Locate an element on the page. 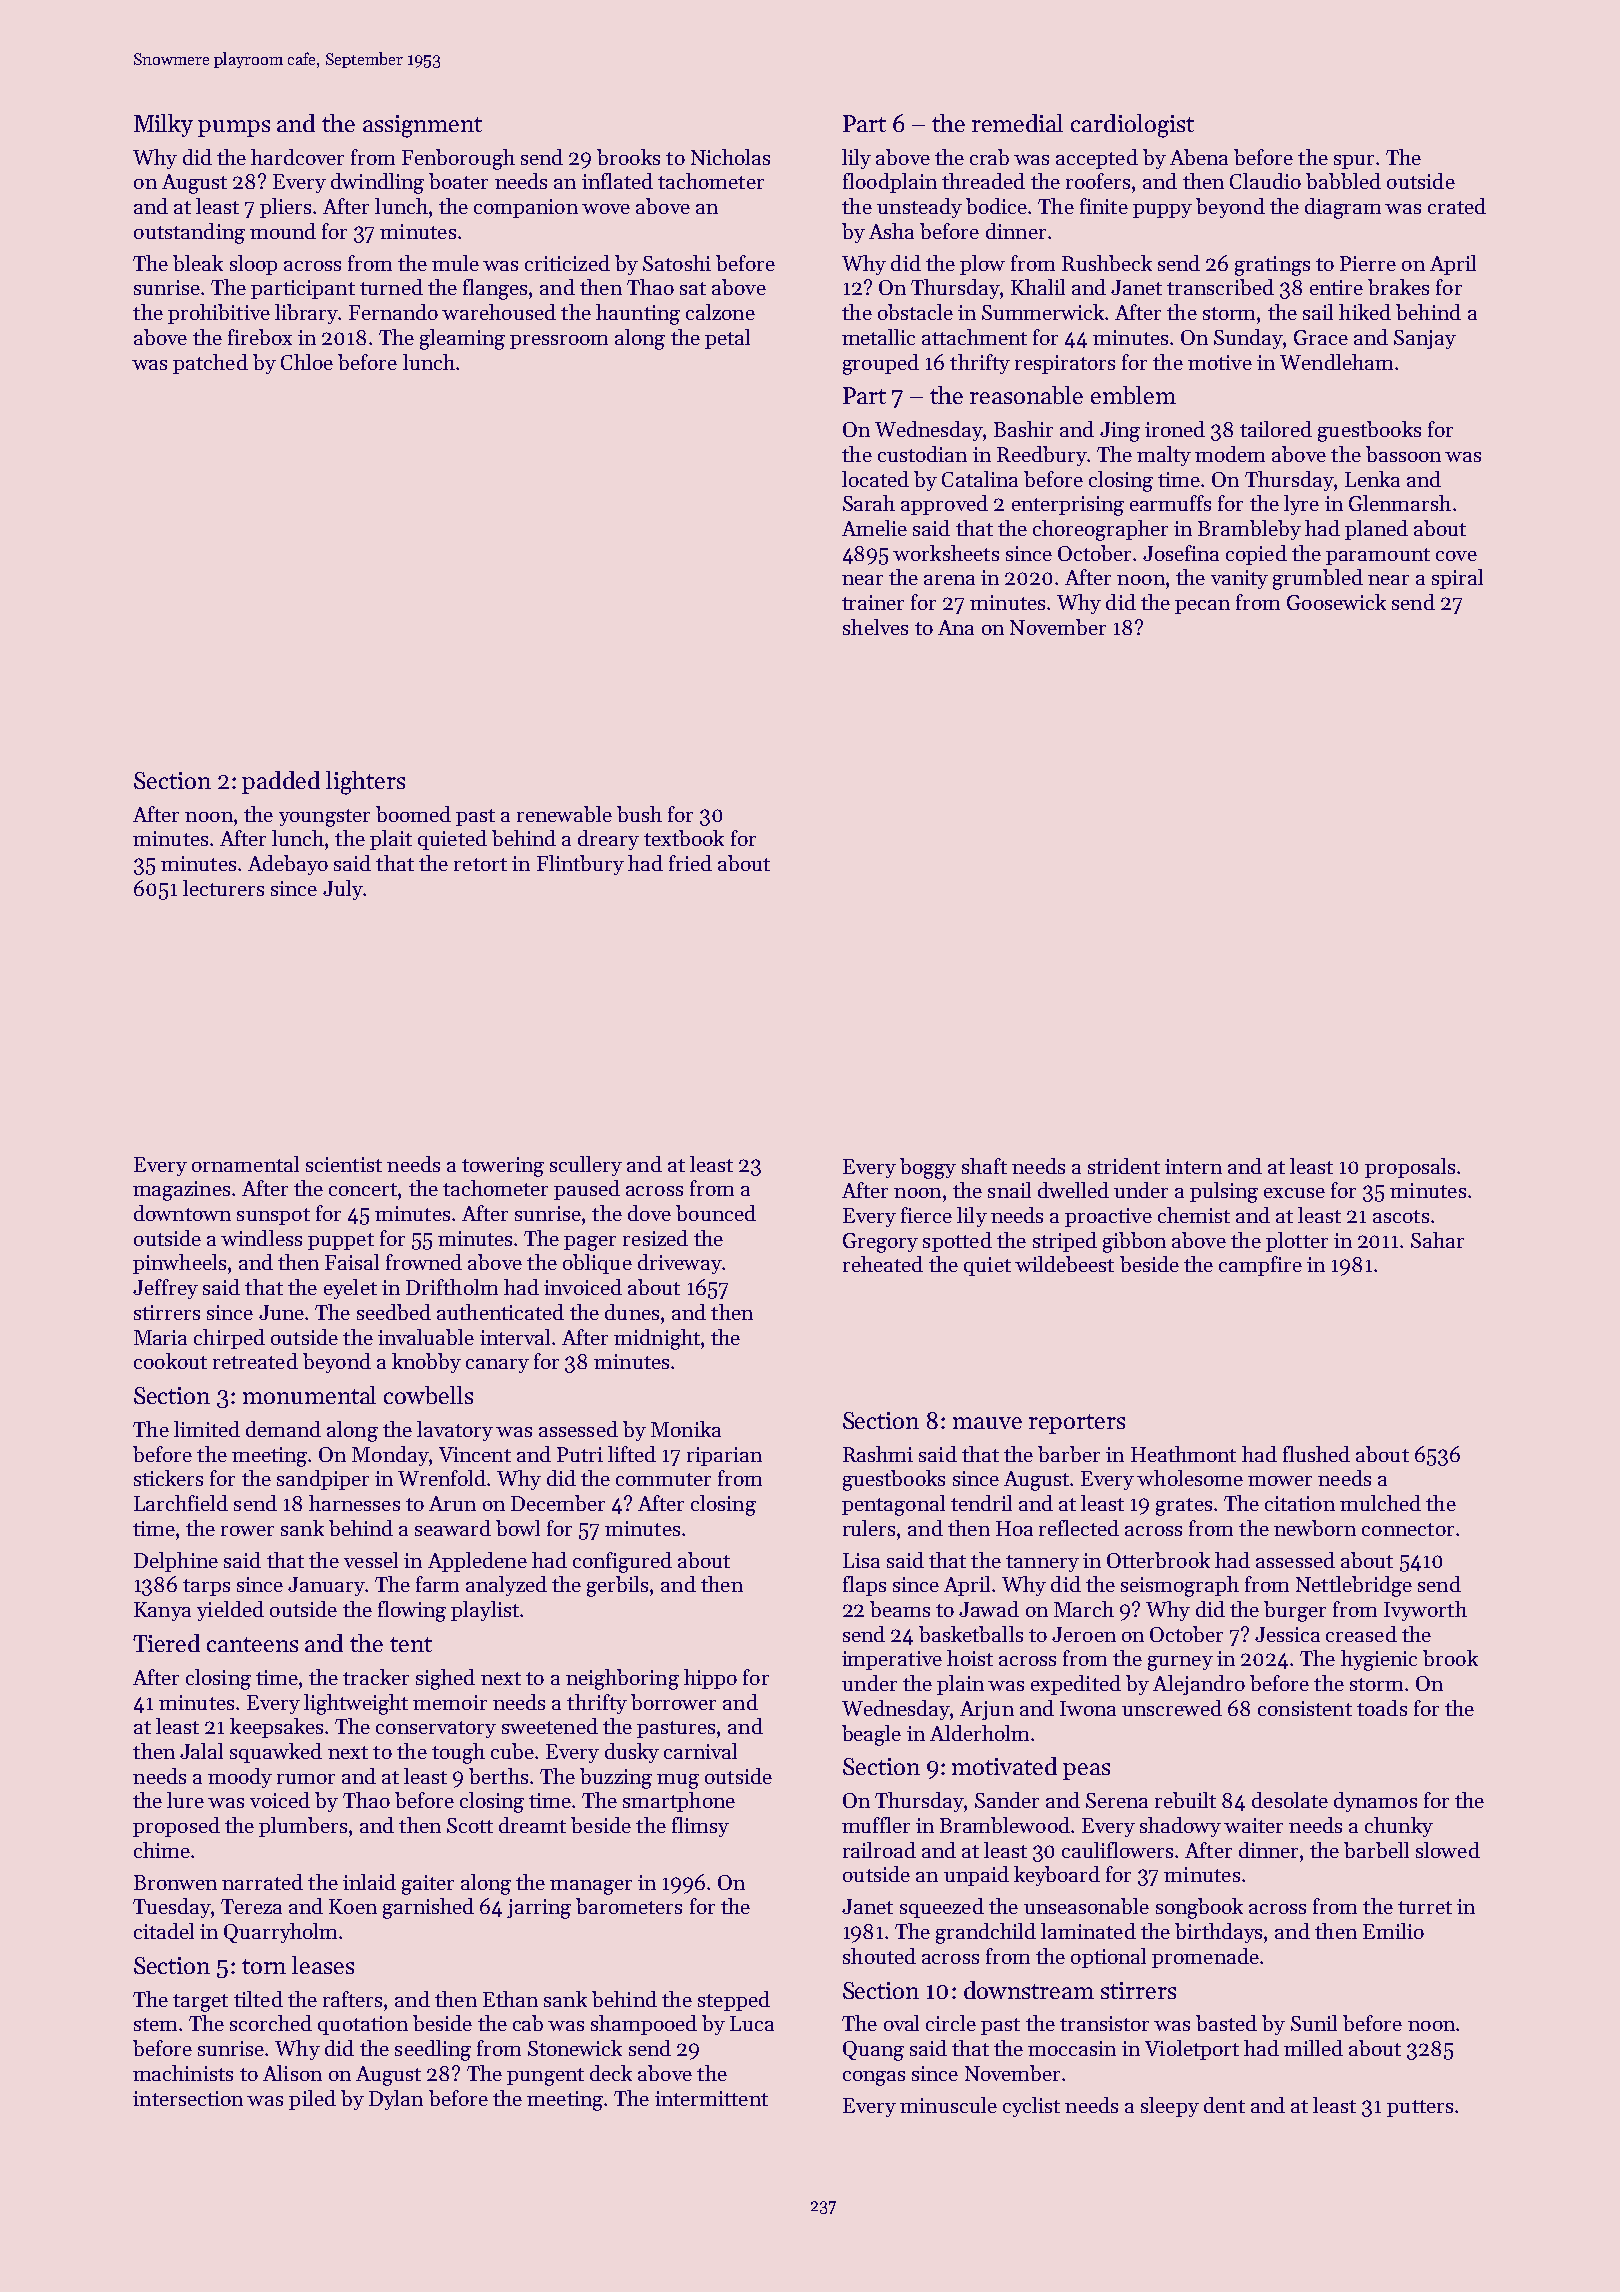 This document has width=1620, height=2292. toads is located at coordinates (1382, 1708).
